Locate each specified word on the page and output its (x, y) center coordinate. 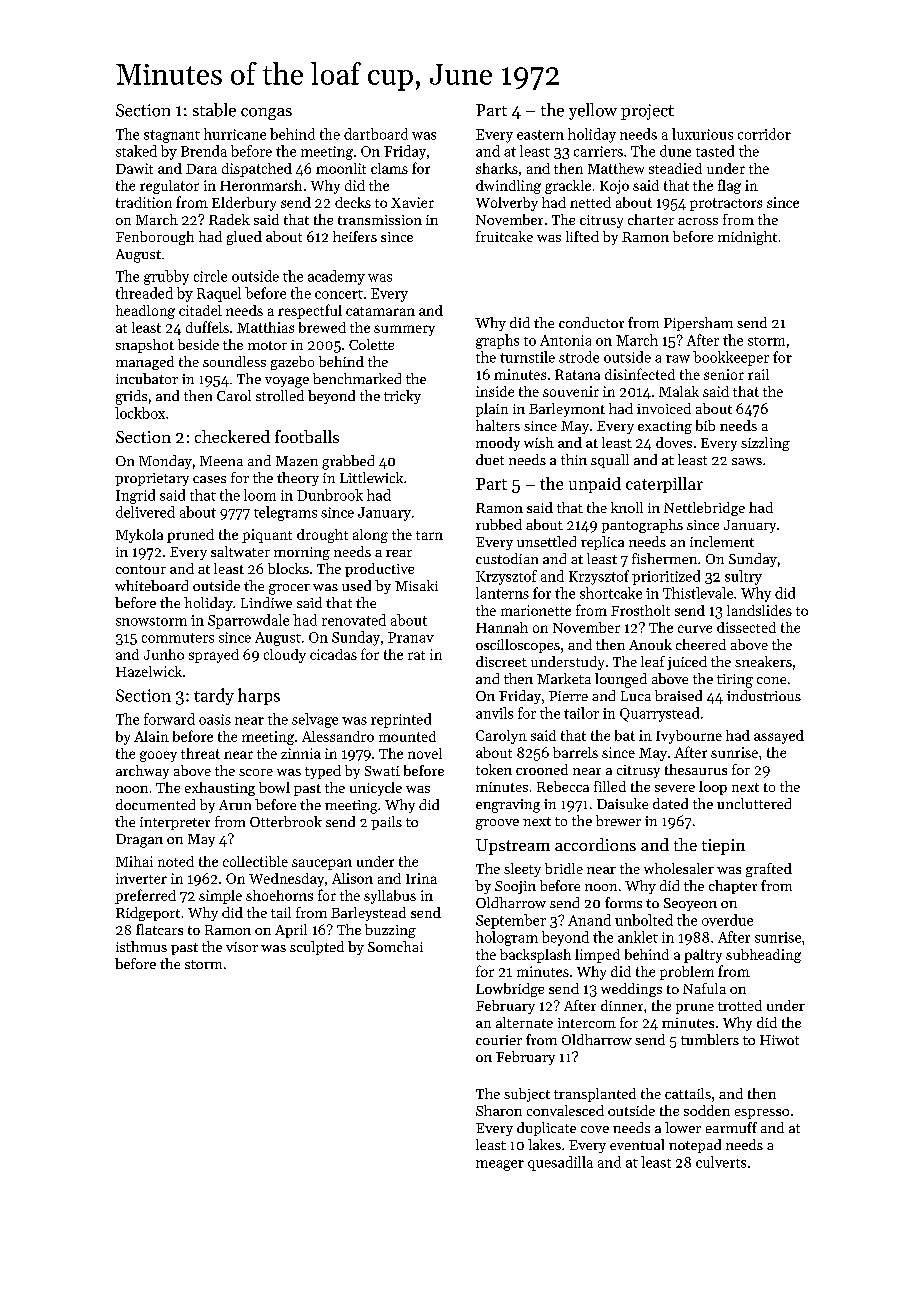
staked (136, 151)
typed (323, 772)
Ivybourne (689, 737)
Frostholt (640, 610)
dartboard (376, 134)
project (647, 112)
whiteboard (151, 585)
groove (497, 824)
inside (495, 391)
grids (131, 397)
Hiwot (779, 1040)
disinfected (640, 374)
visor (242, 947)
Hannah (502, 627)
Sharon (499, 1110)
